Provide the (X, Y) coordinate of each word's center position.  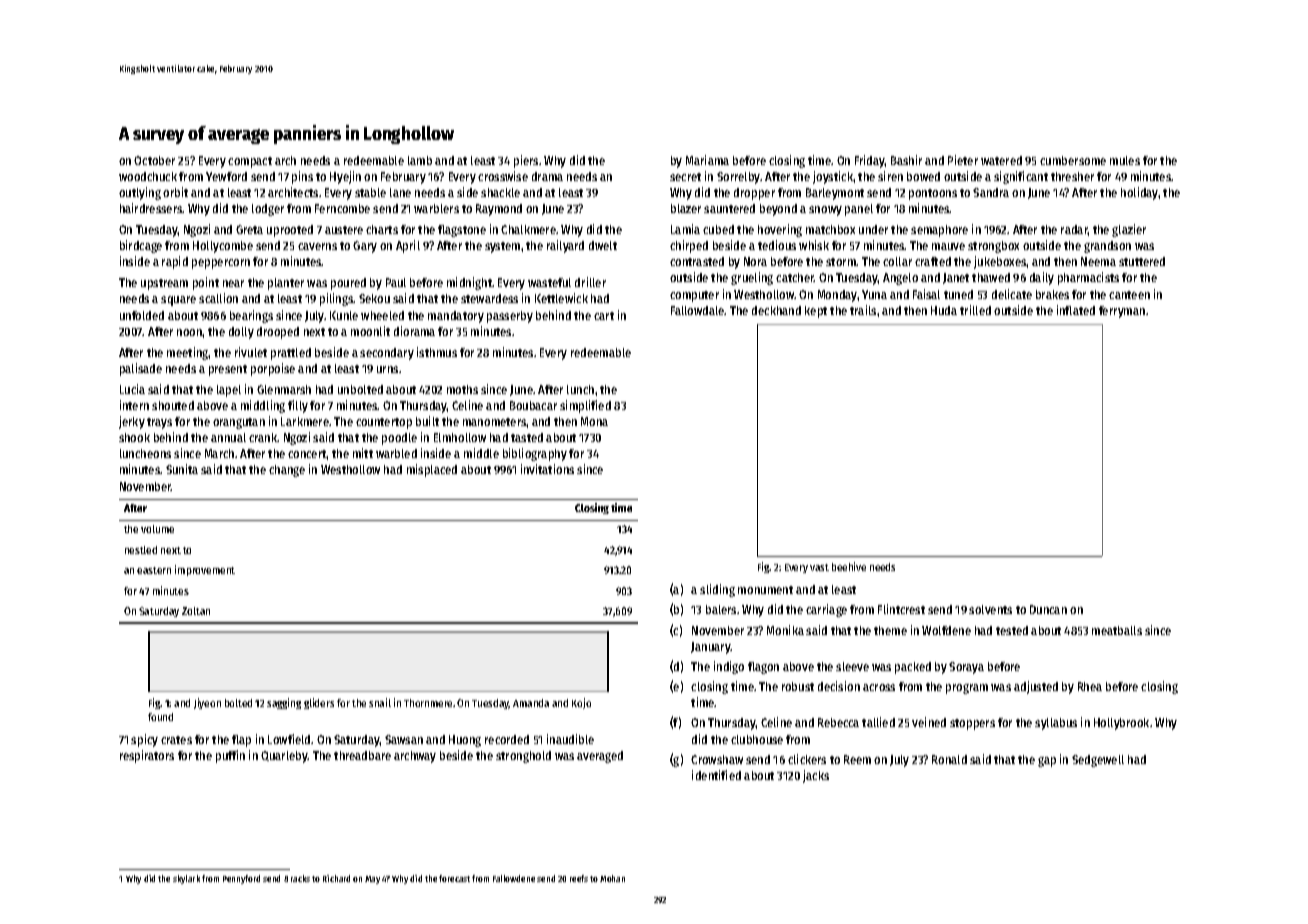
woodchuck (148, 176)
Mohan (612, 878)
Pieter (963, 160)
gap (1047, 762)
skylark (186, 879)
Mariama (707, 160)
